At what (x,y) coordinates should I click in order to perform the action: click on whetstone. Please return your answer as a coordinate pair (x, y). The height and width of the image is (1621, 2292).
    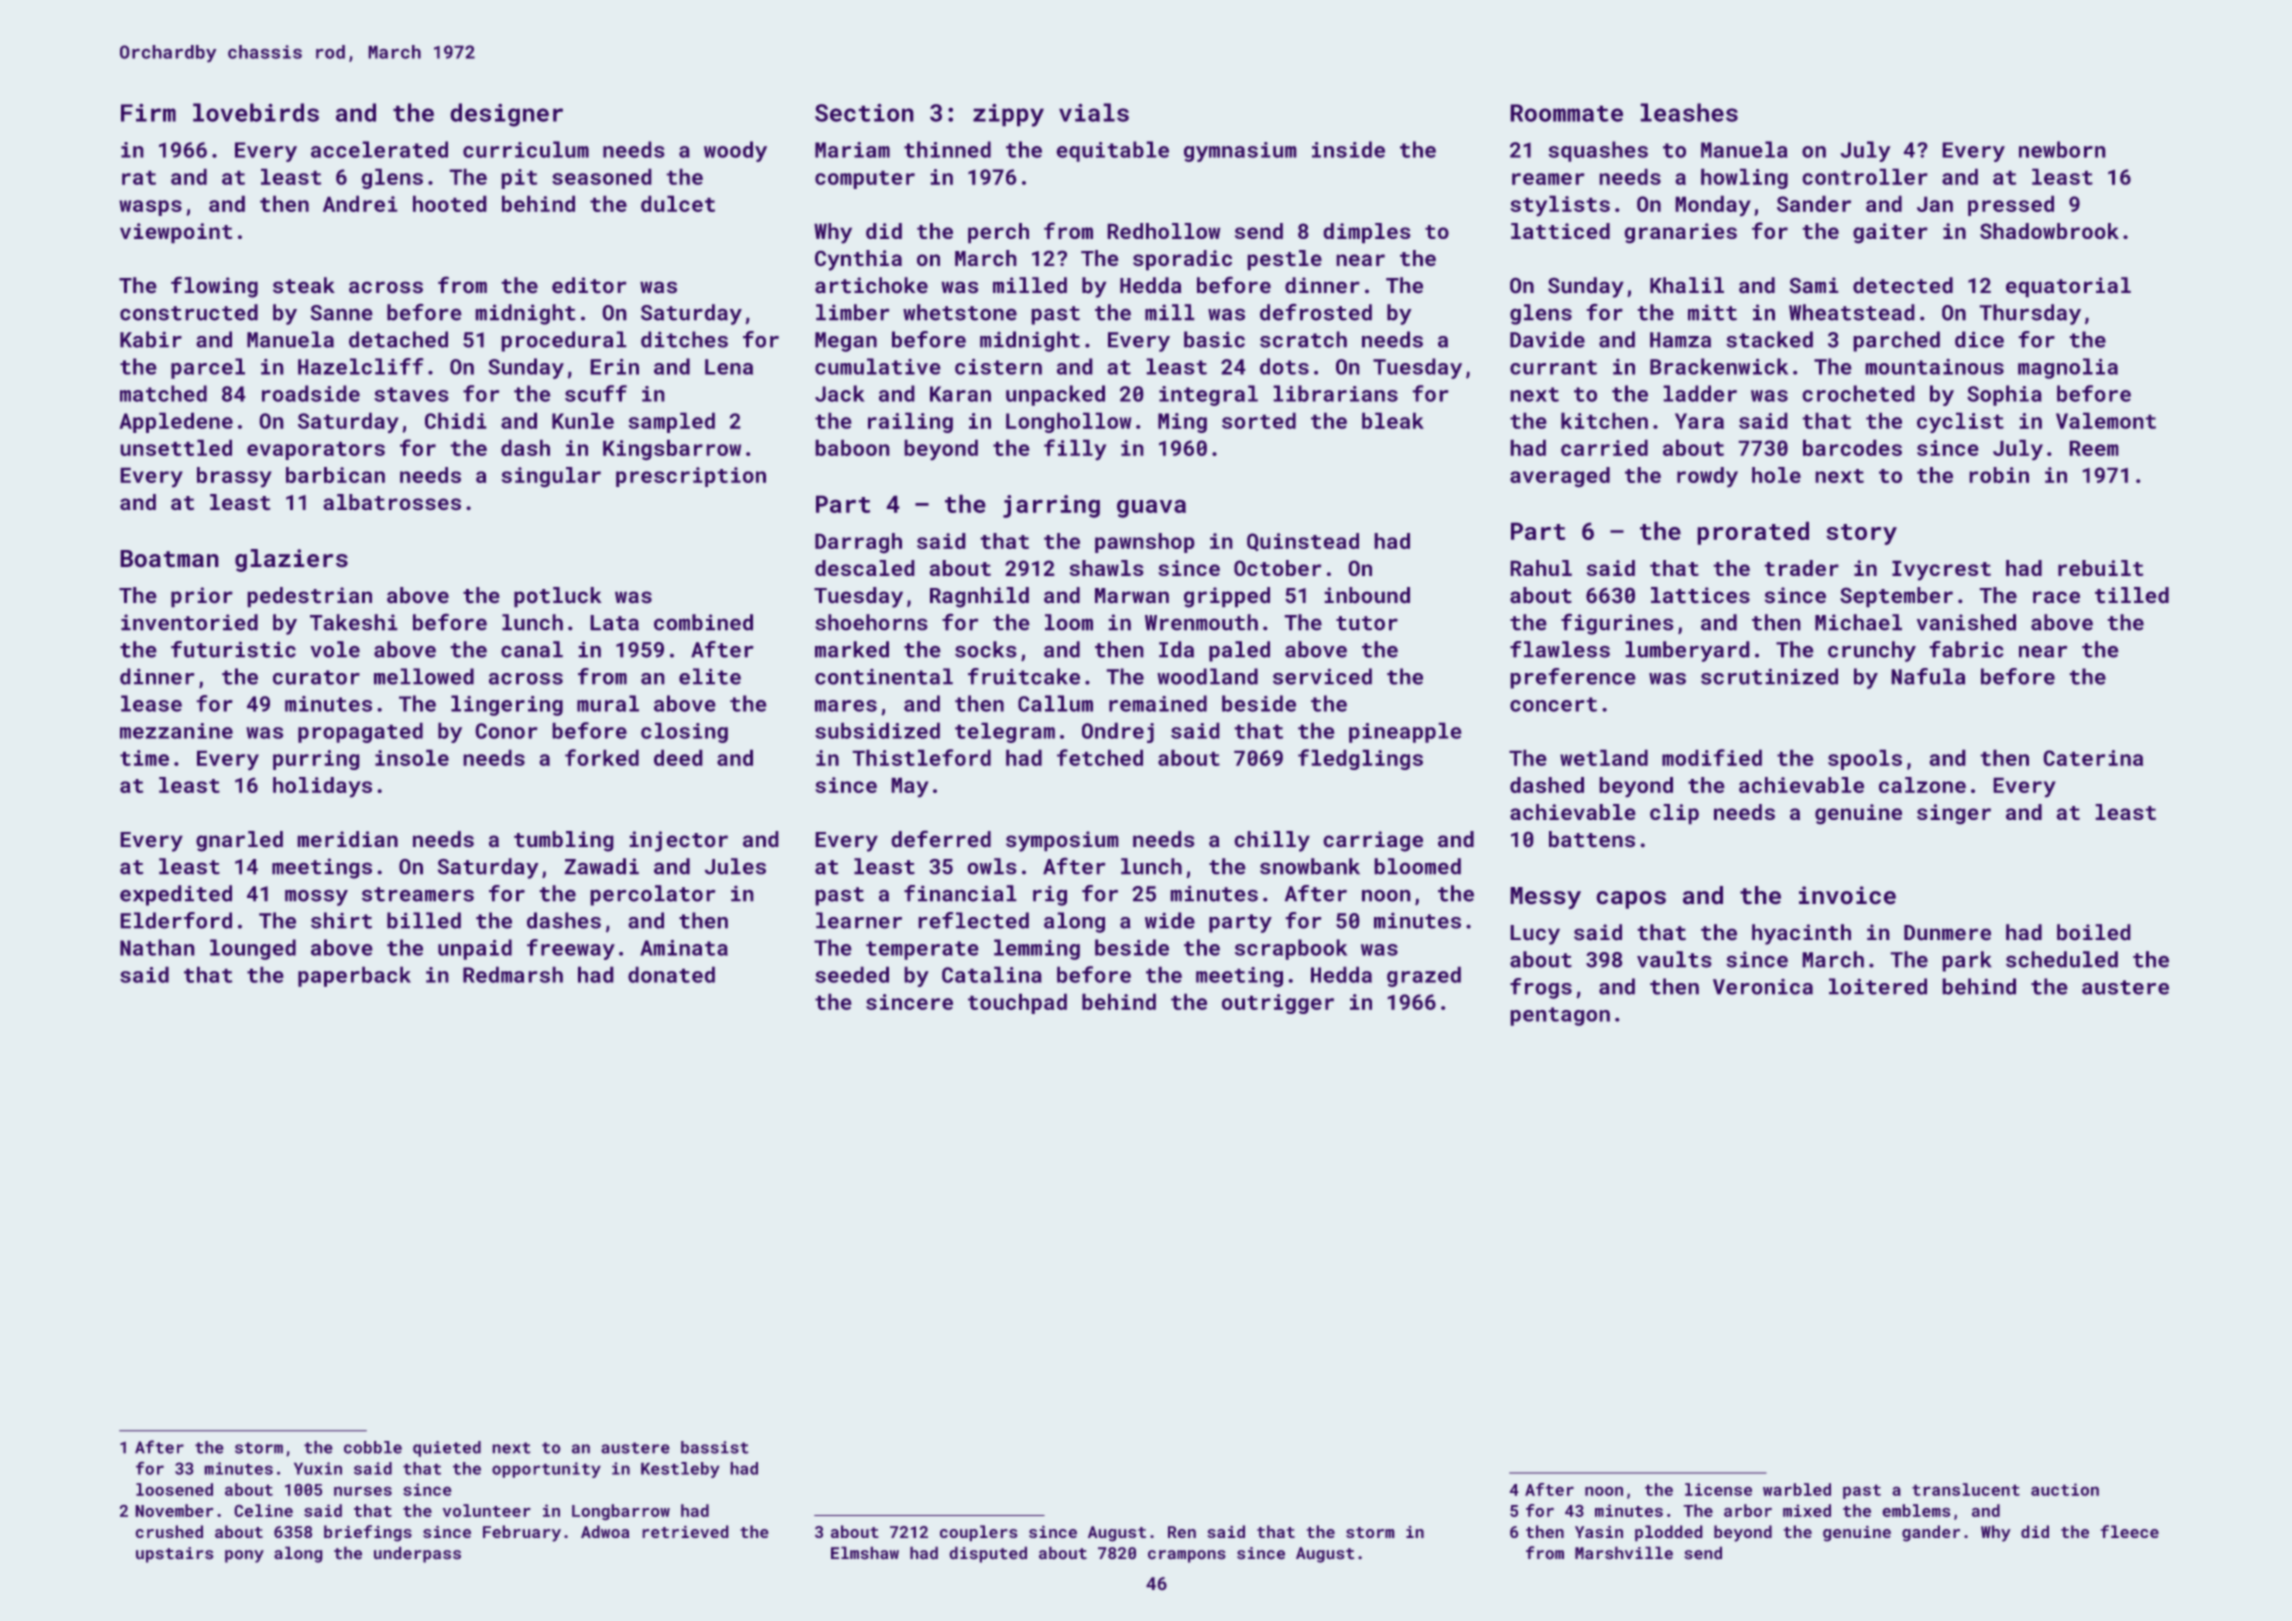
    Looking at the image, I should click on (960, 312).
